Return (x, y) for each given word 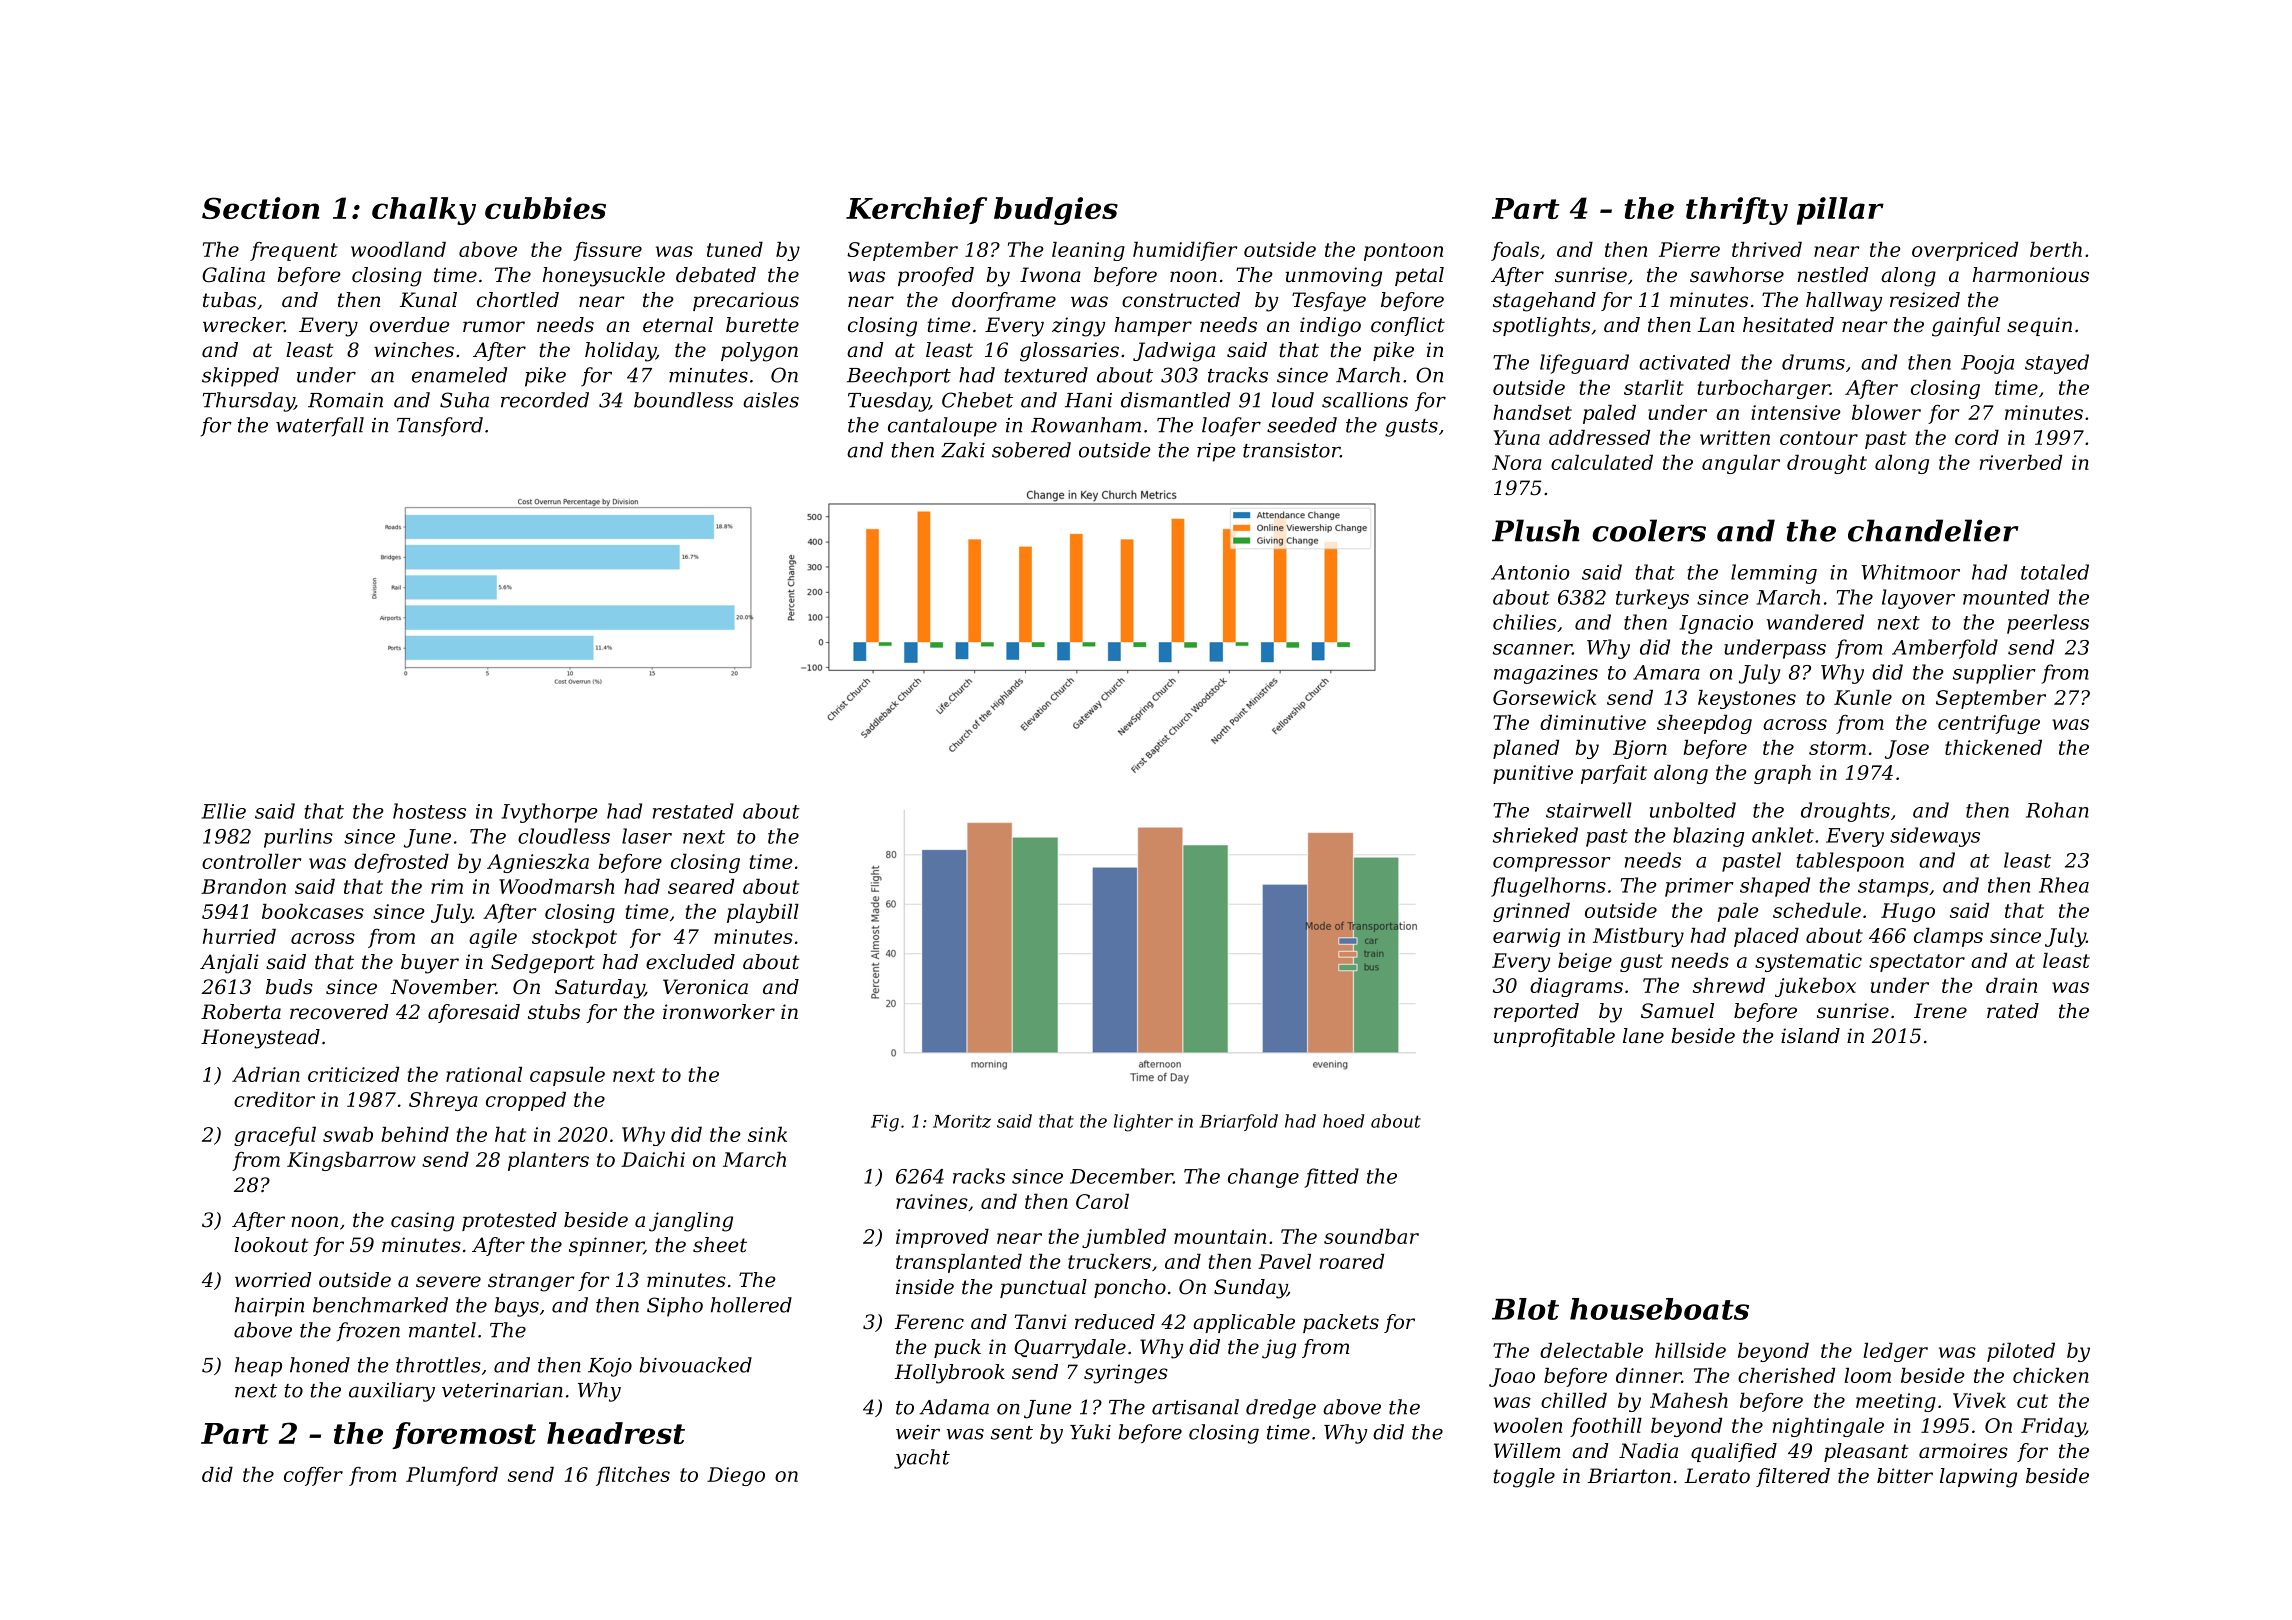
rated (2013, 1011)
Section (261, 208)
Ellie (223, 811)
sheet (720, 1245)
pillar (1840, 211)
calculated (1602, 462)
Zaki (963, 450)
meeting (1896, 1402)
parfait (1614, 774)
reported (1536, 1012)
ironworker (719, 1012)
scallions (1365, 400)
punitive (1533, 774)
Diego (736, 1476)
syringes (1126, 1374)
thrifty (1737, 211)
